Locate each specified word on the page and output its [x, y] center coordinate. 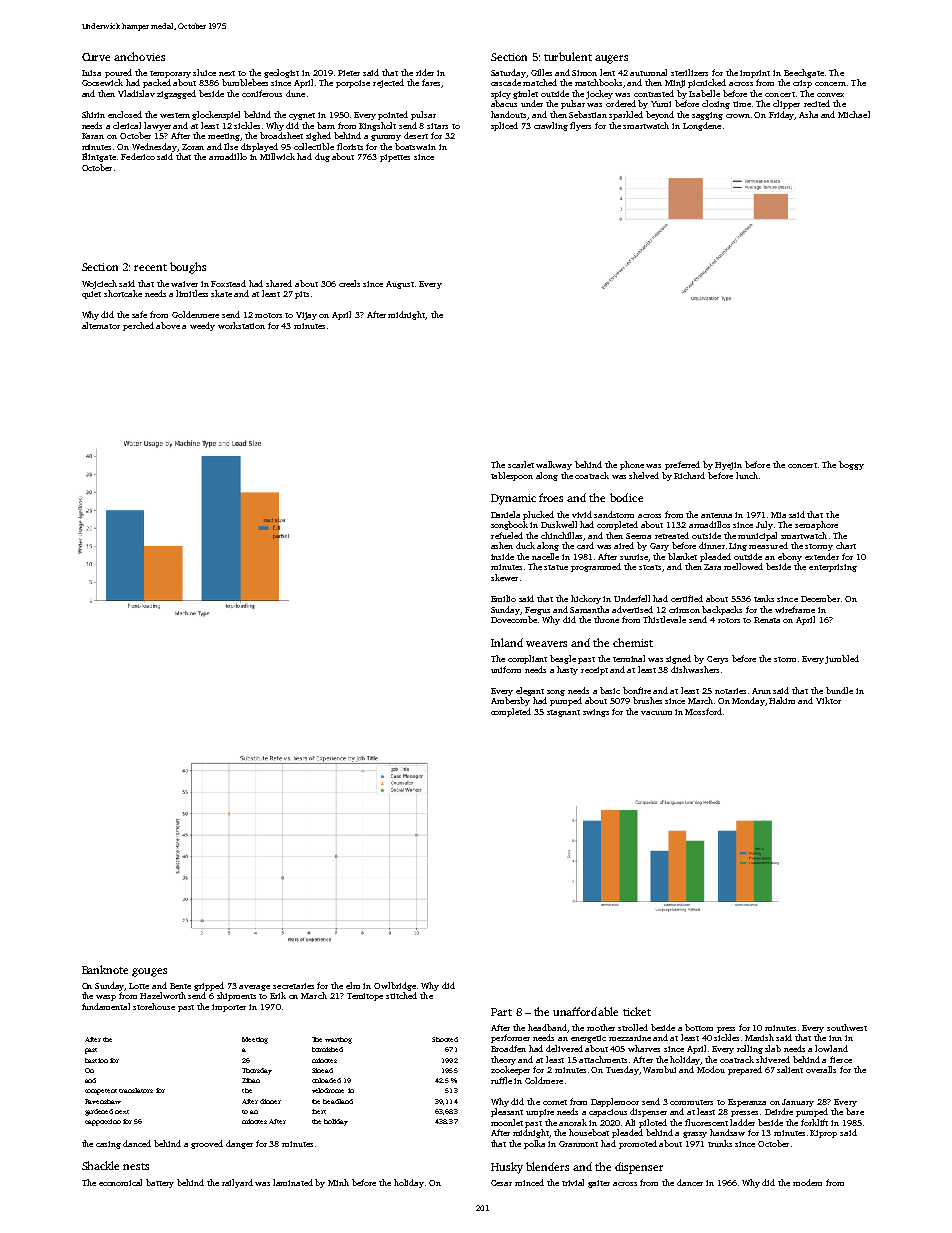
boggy [851, 465]
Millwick [277, 156]
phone [632, 465]
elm [353, 985]
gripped [209, 986]
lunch [747, 475]
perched [138, 326]
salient [790, 1069]
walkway [554, 465]
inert [319, 1111]
